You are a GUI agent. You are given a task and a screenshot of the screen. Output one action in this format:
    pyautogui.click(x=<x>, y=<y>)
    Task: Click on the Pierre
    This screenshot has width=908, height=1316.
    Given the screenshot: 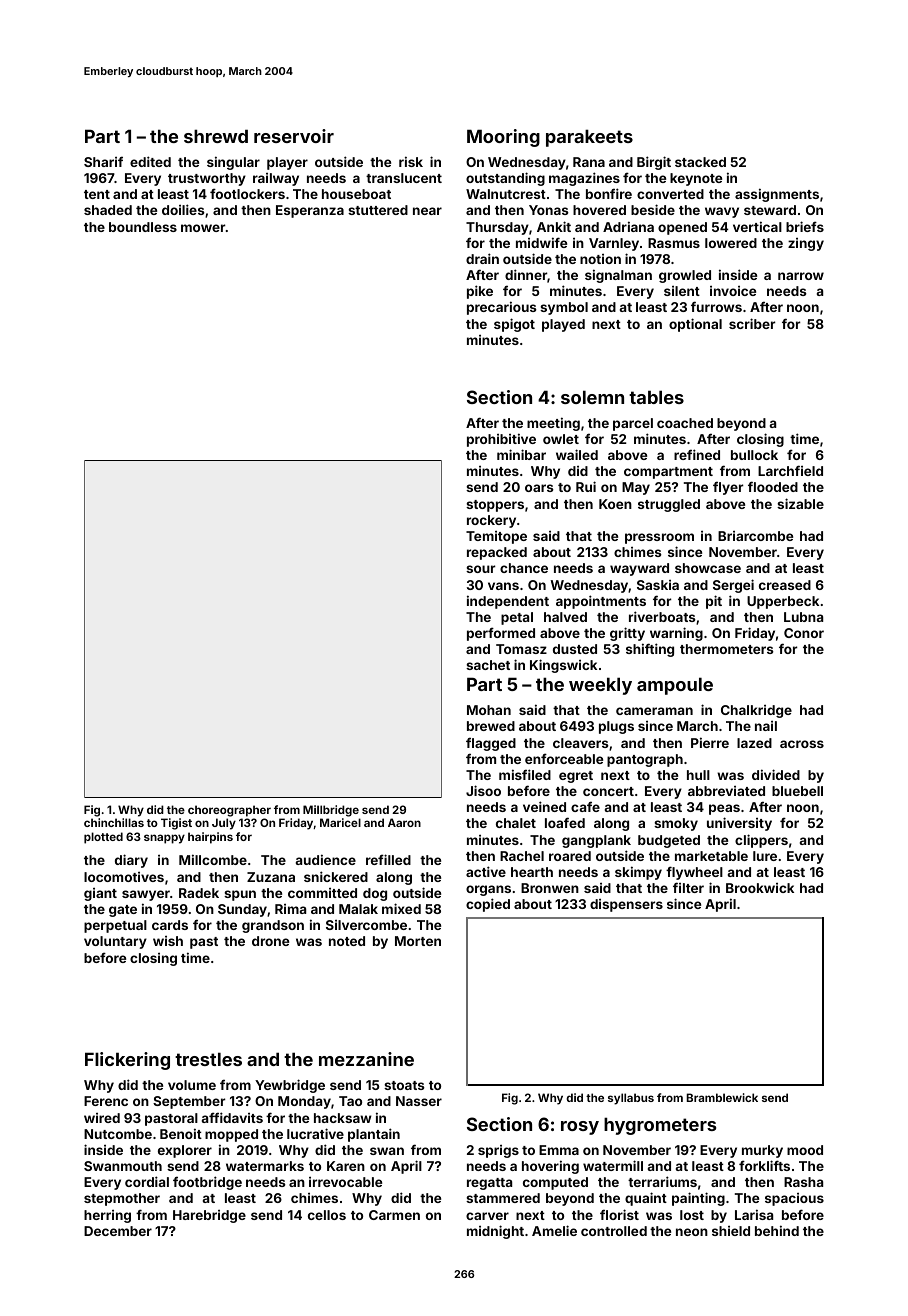 What is the action you would take?
    pyautogui.click(x=710, y=742)
